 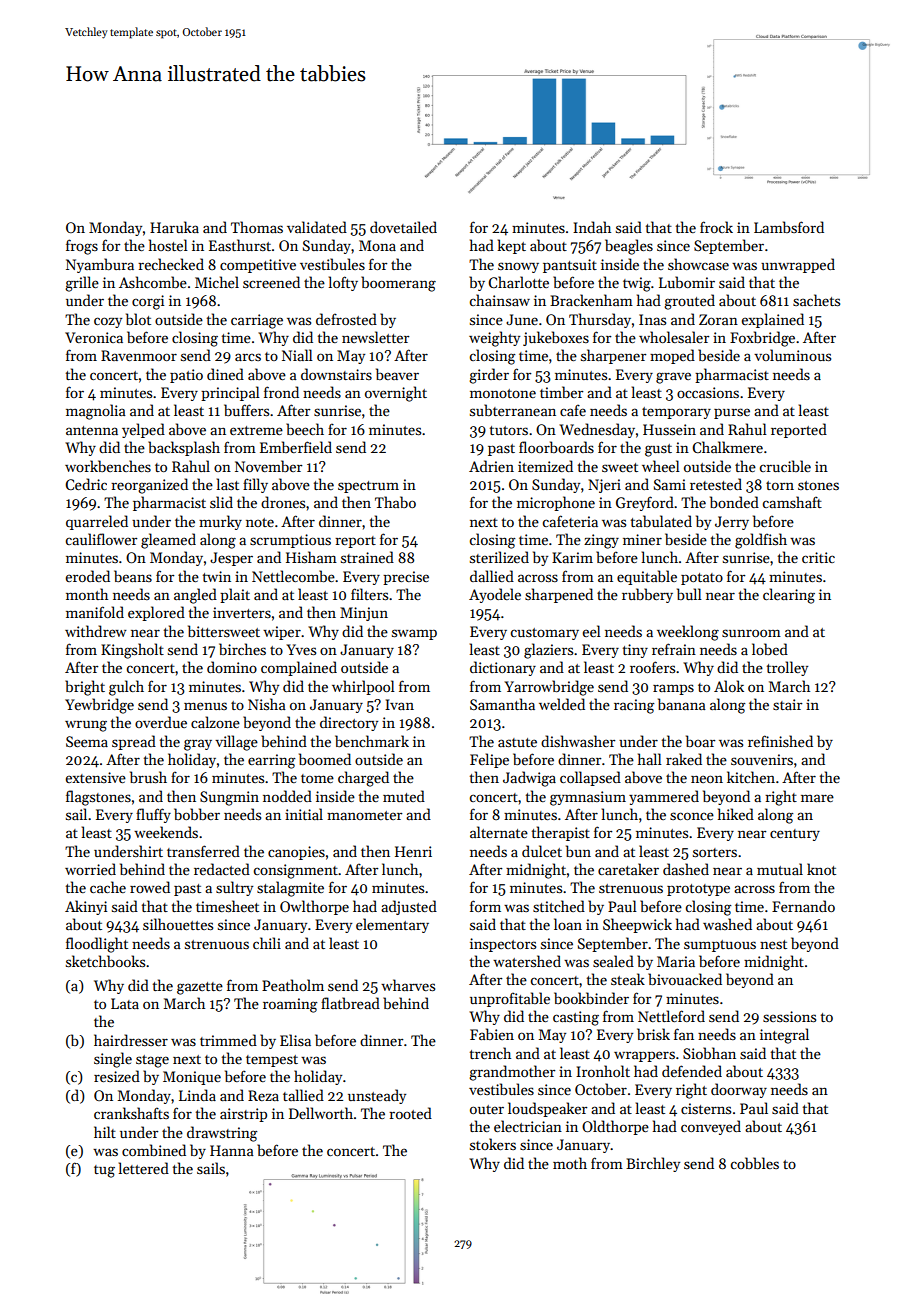 What do you see at coordinates (592, 227) in the page?
I see `Indah` at bounding box center [592, 227].
